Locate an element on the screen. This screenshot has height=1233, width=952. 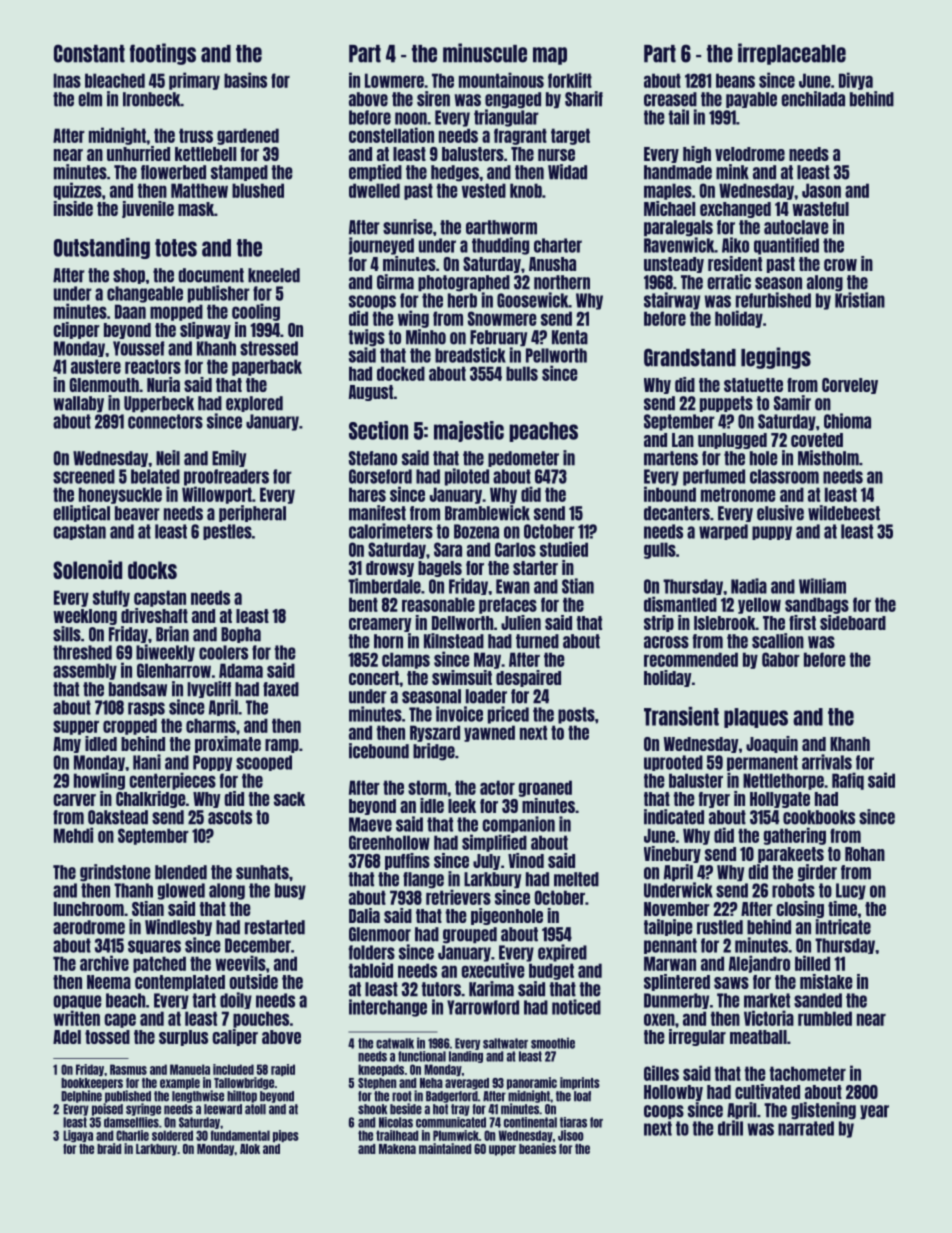
Bozena is located at coordinates (476, 531).
